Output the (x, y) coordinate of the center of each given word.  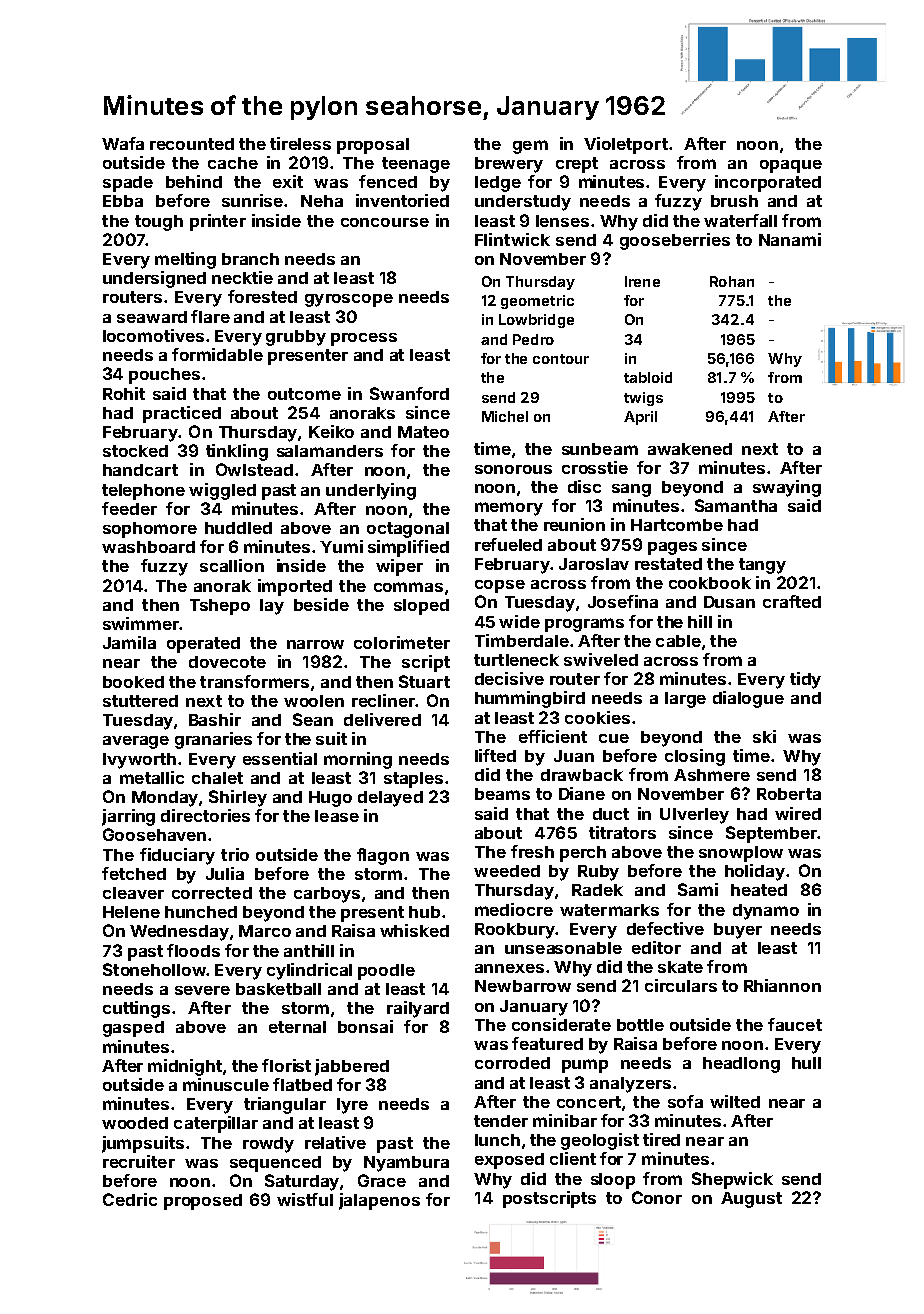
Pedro (533, 339)
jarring (128, 817)
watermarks (609, 910)
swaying (787, 488)
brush (734, 201)
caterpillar (216, 1124)
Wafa (123, 143)
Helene (131, 912)
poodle (386, 972)
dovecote (227, 662)
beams (502, 794)
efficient (553, 736)
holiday (755, 872)
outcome (304, 394)
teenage (416, 165)
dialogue (748, 699)
